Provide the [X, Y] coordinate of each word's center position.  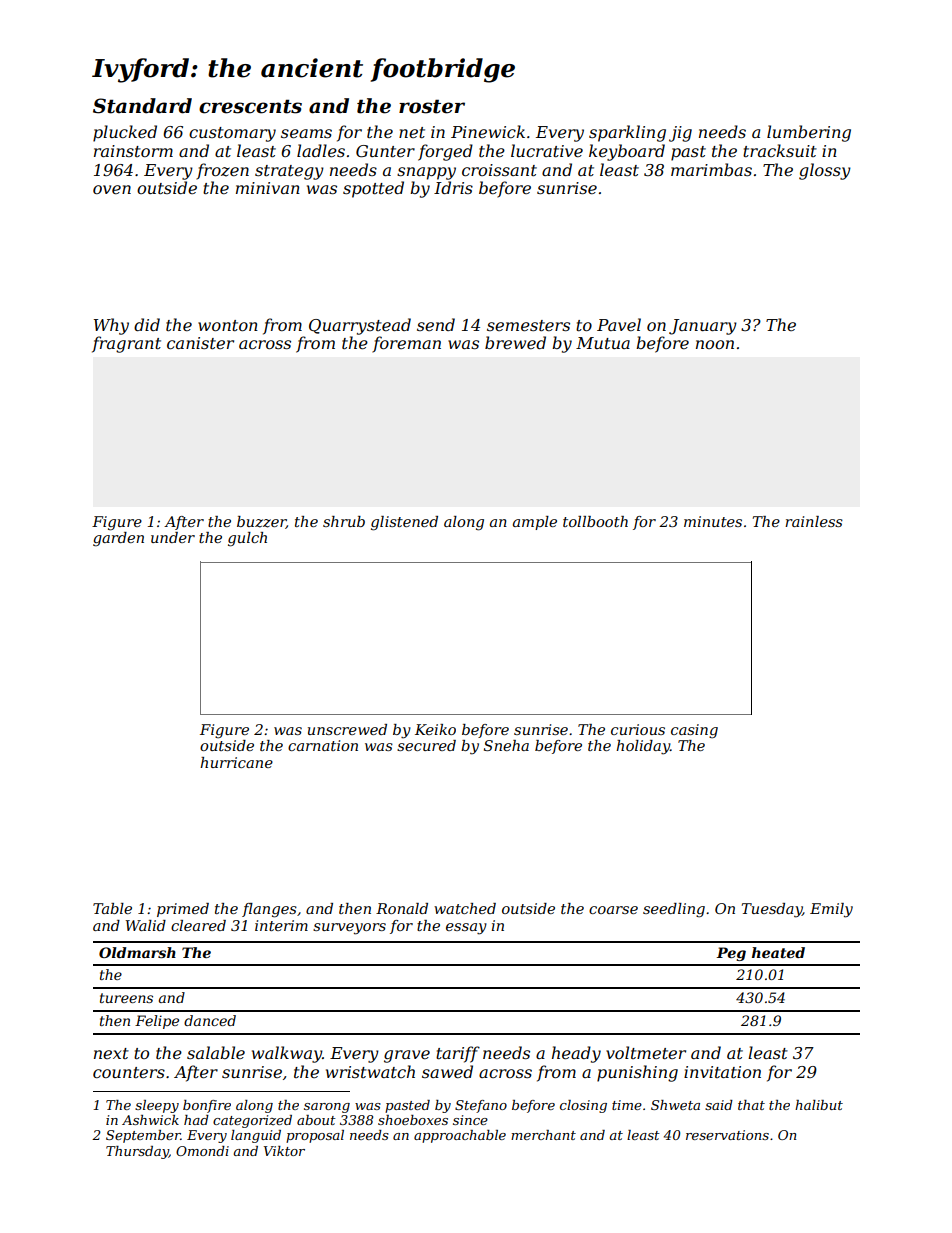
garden [118, 539]
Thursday [137, 1152]
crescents [250, 106]
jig [680, 134]
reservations [727, 1135]
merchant [543, 1135]
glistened [404, 523]
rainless [814, 521]
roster [432, 106]
